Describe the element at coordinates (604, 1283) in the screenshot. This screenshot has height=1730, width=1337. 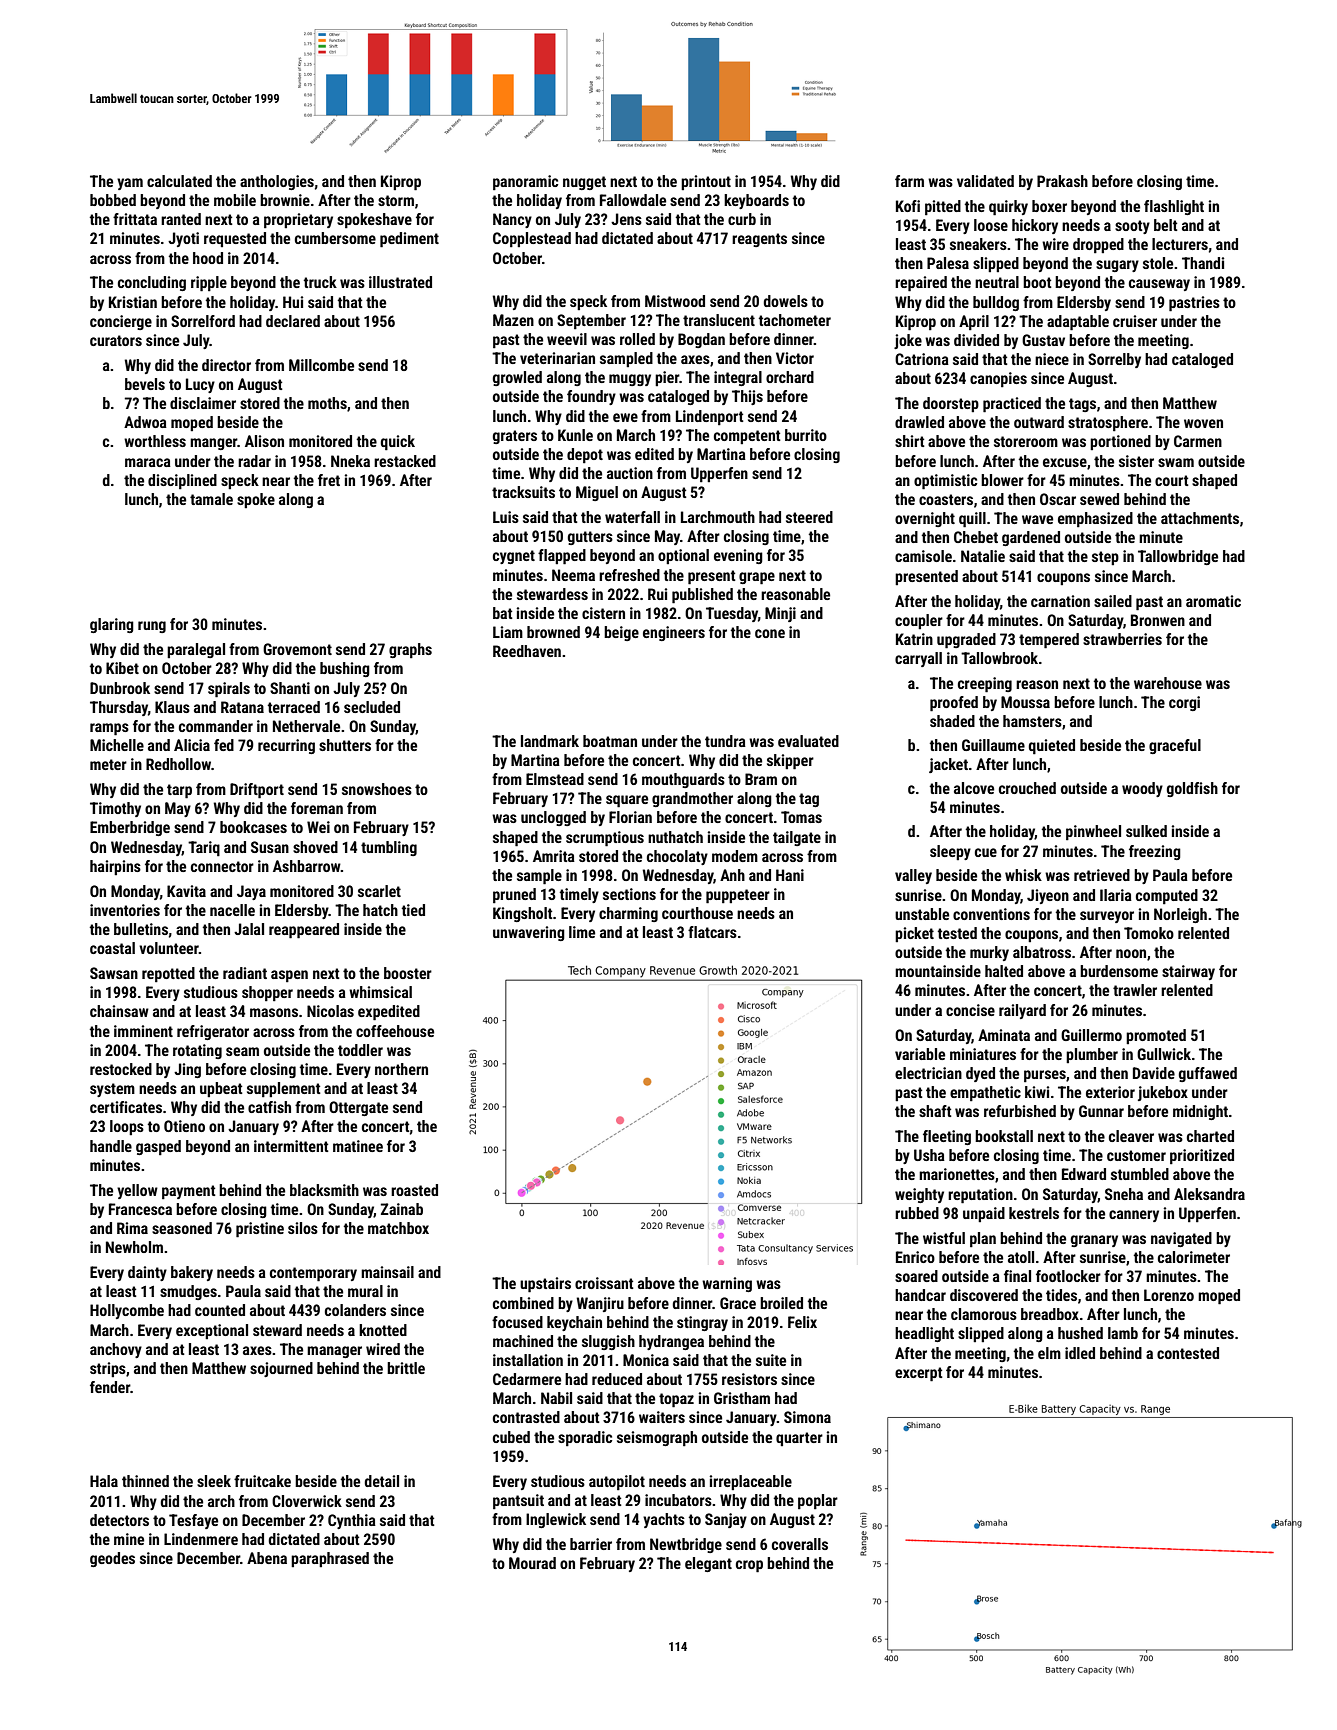
I see `croissant` at that location.
